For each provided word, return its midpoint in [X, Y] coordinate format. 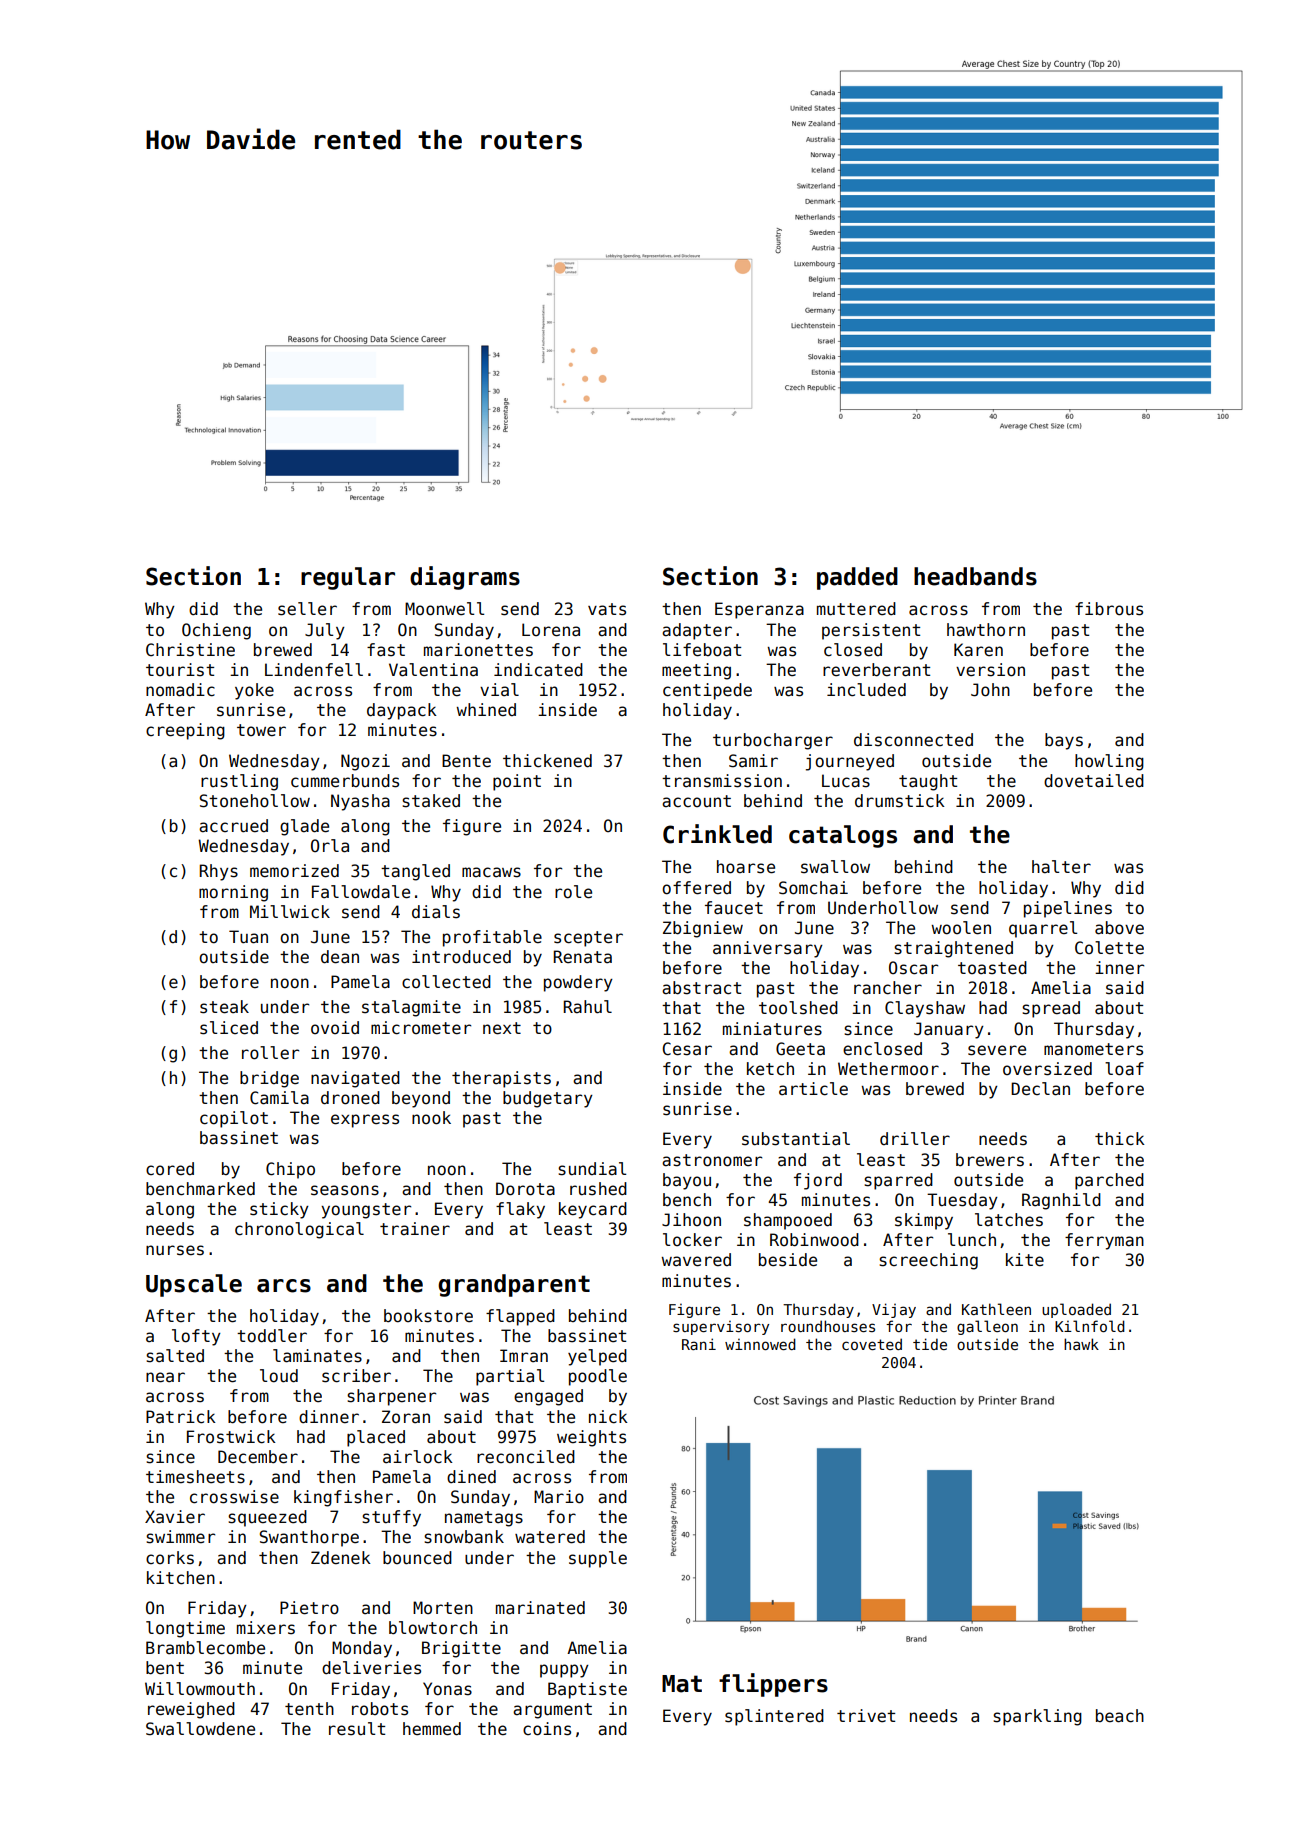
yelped [597, 1357]
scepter [588, 939]
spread [1051, 1009]
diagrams [465, 578]
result [357, 1729]
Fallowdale [361, 892]
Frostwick [231, 1437]
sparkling [1037, 1717]
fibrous [1109, 609]
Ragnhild [1061, 1201]
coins [547, 1729]
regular [348, 578]
